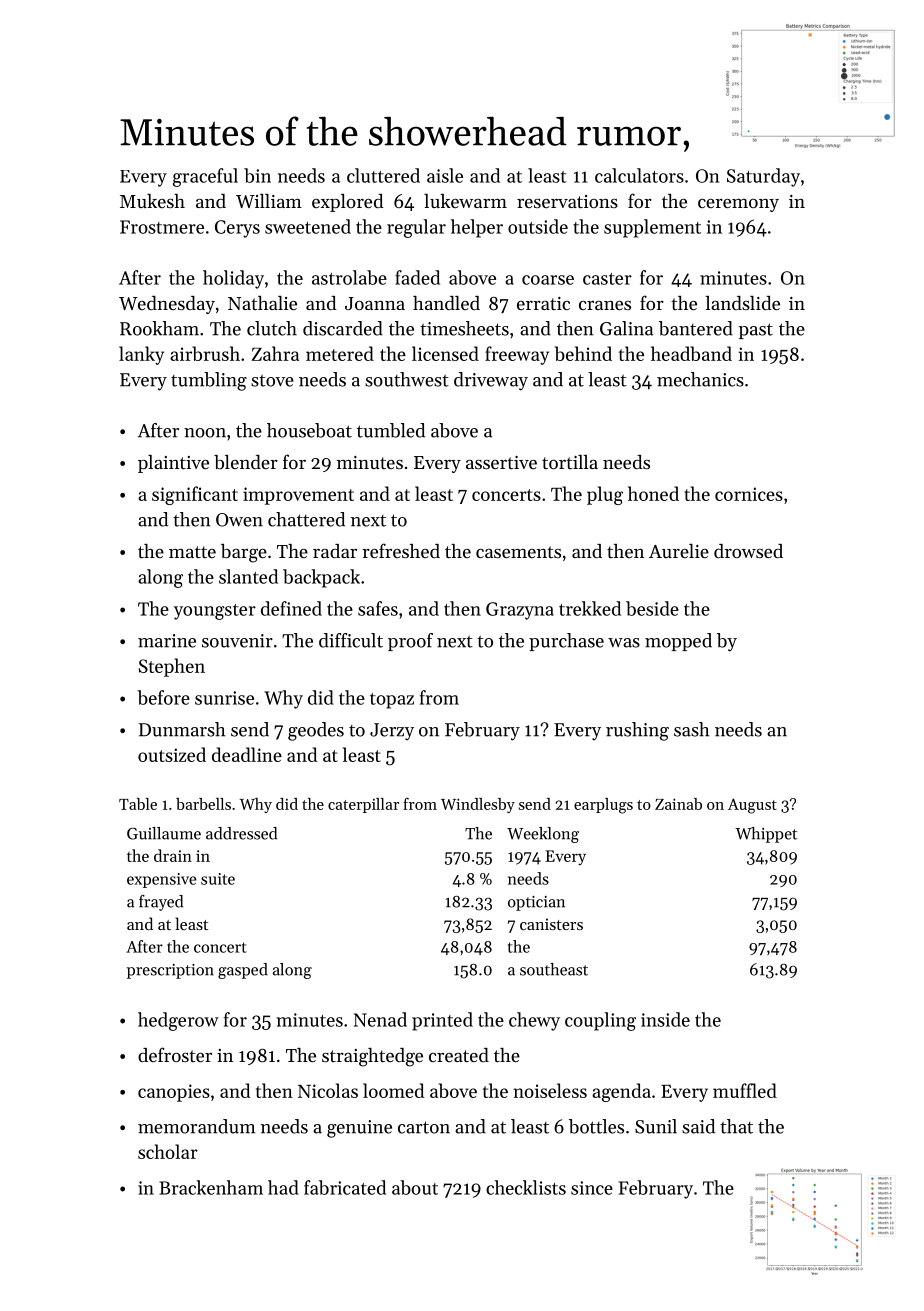 This screenshot has width=924, height=1311. I want to click on drowsed, so click(748, 551).
